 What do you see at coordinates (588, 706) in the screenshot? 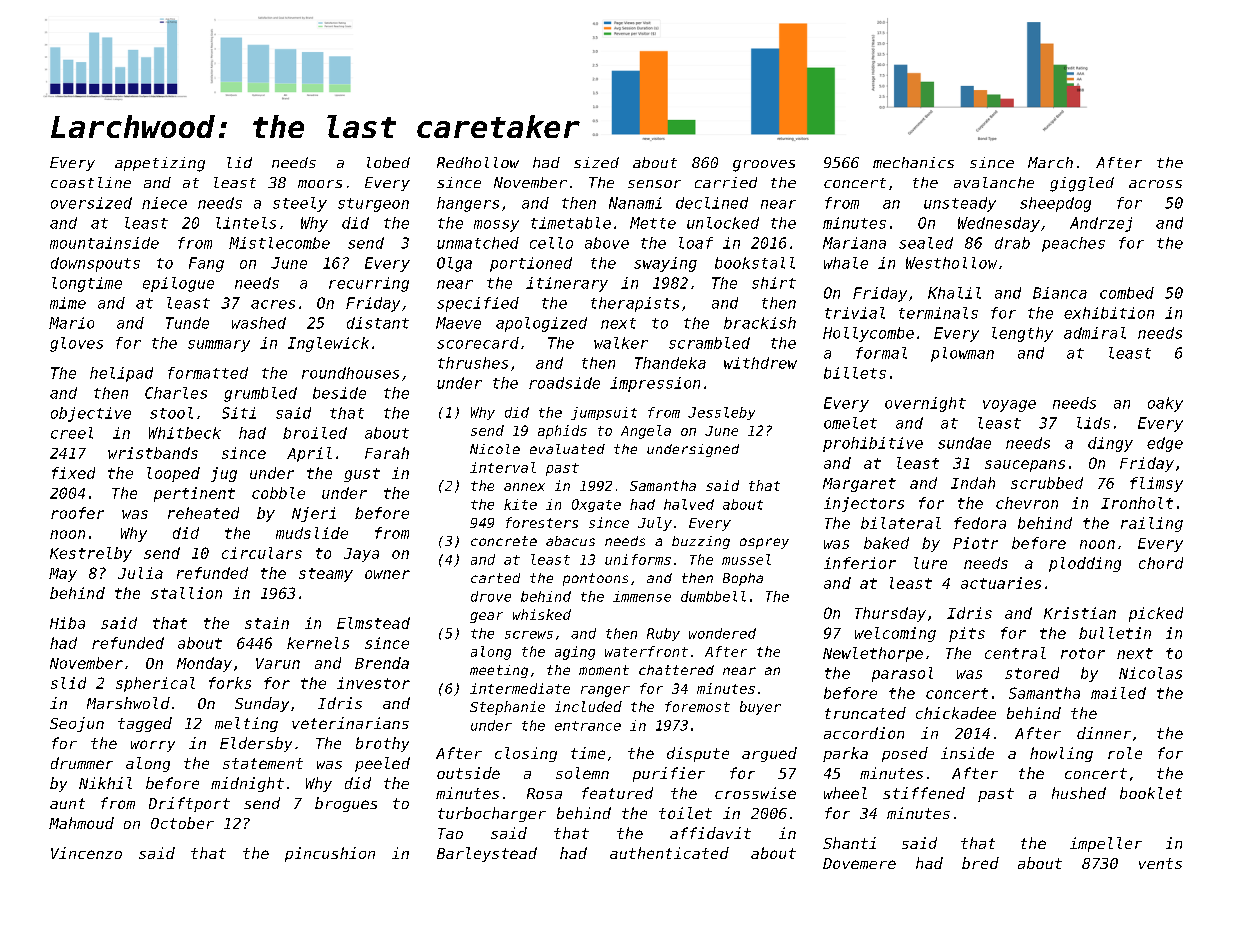
I see `included` at bounding box center [588, 706].
